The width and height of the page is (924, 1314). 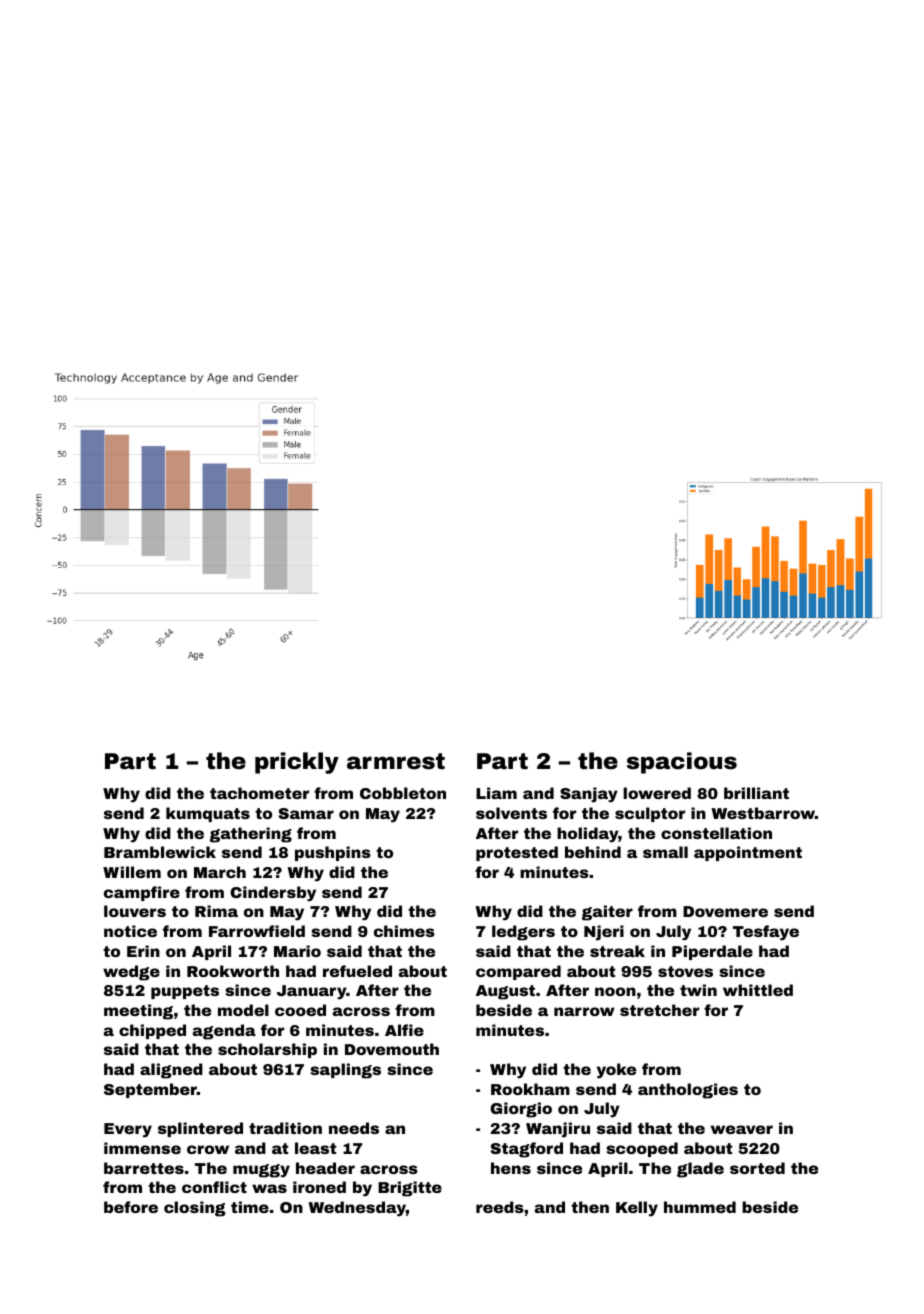 What do you see at coordinates (333, 853) in the page?
I see `pushpins` at bounding box center [333, 853].
